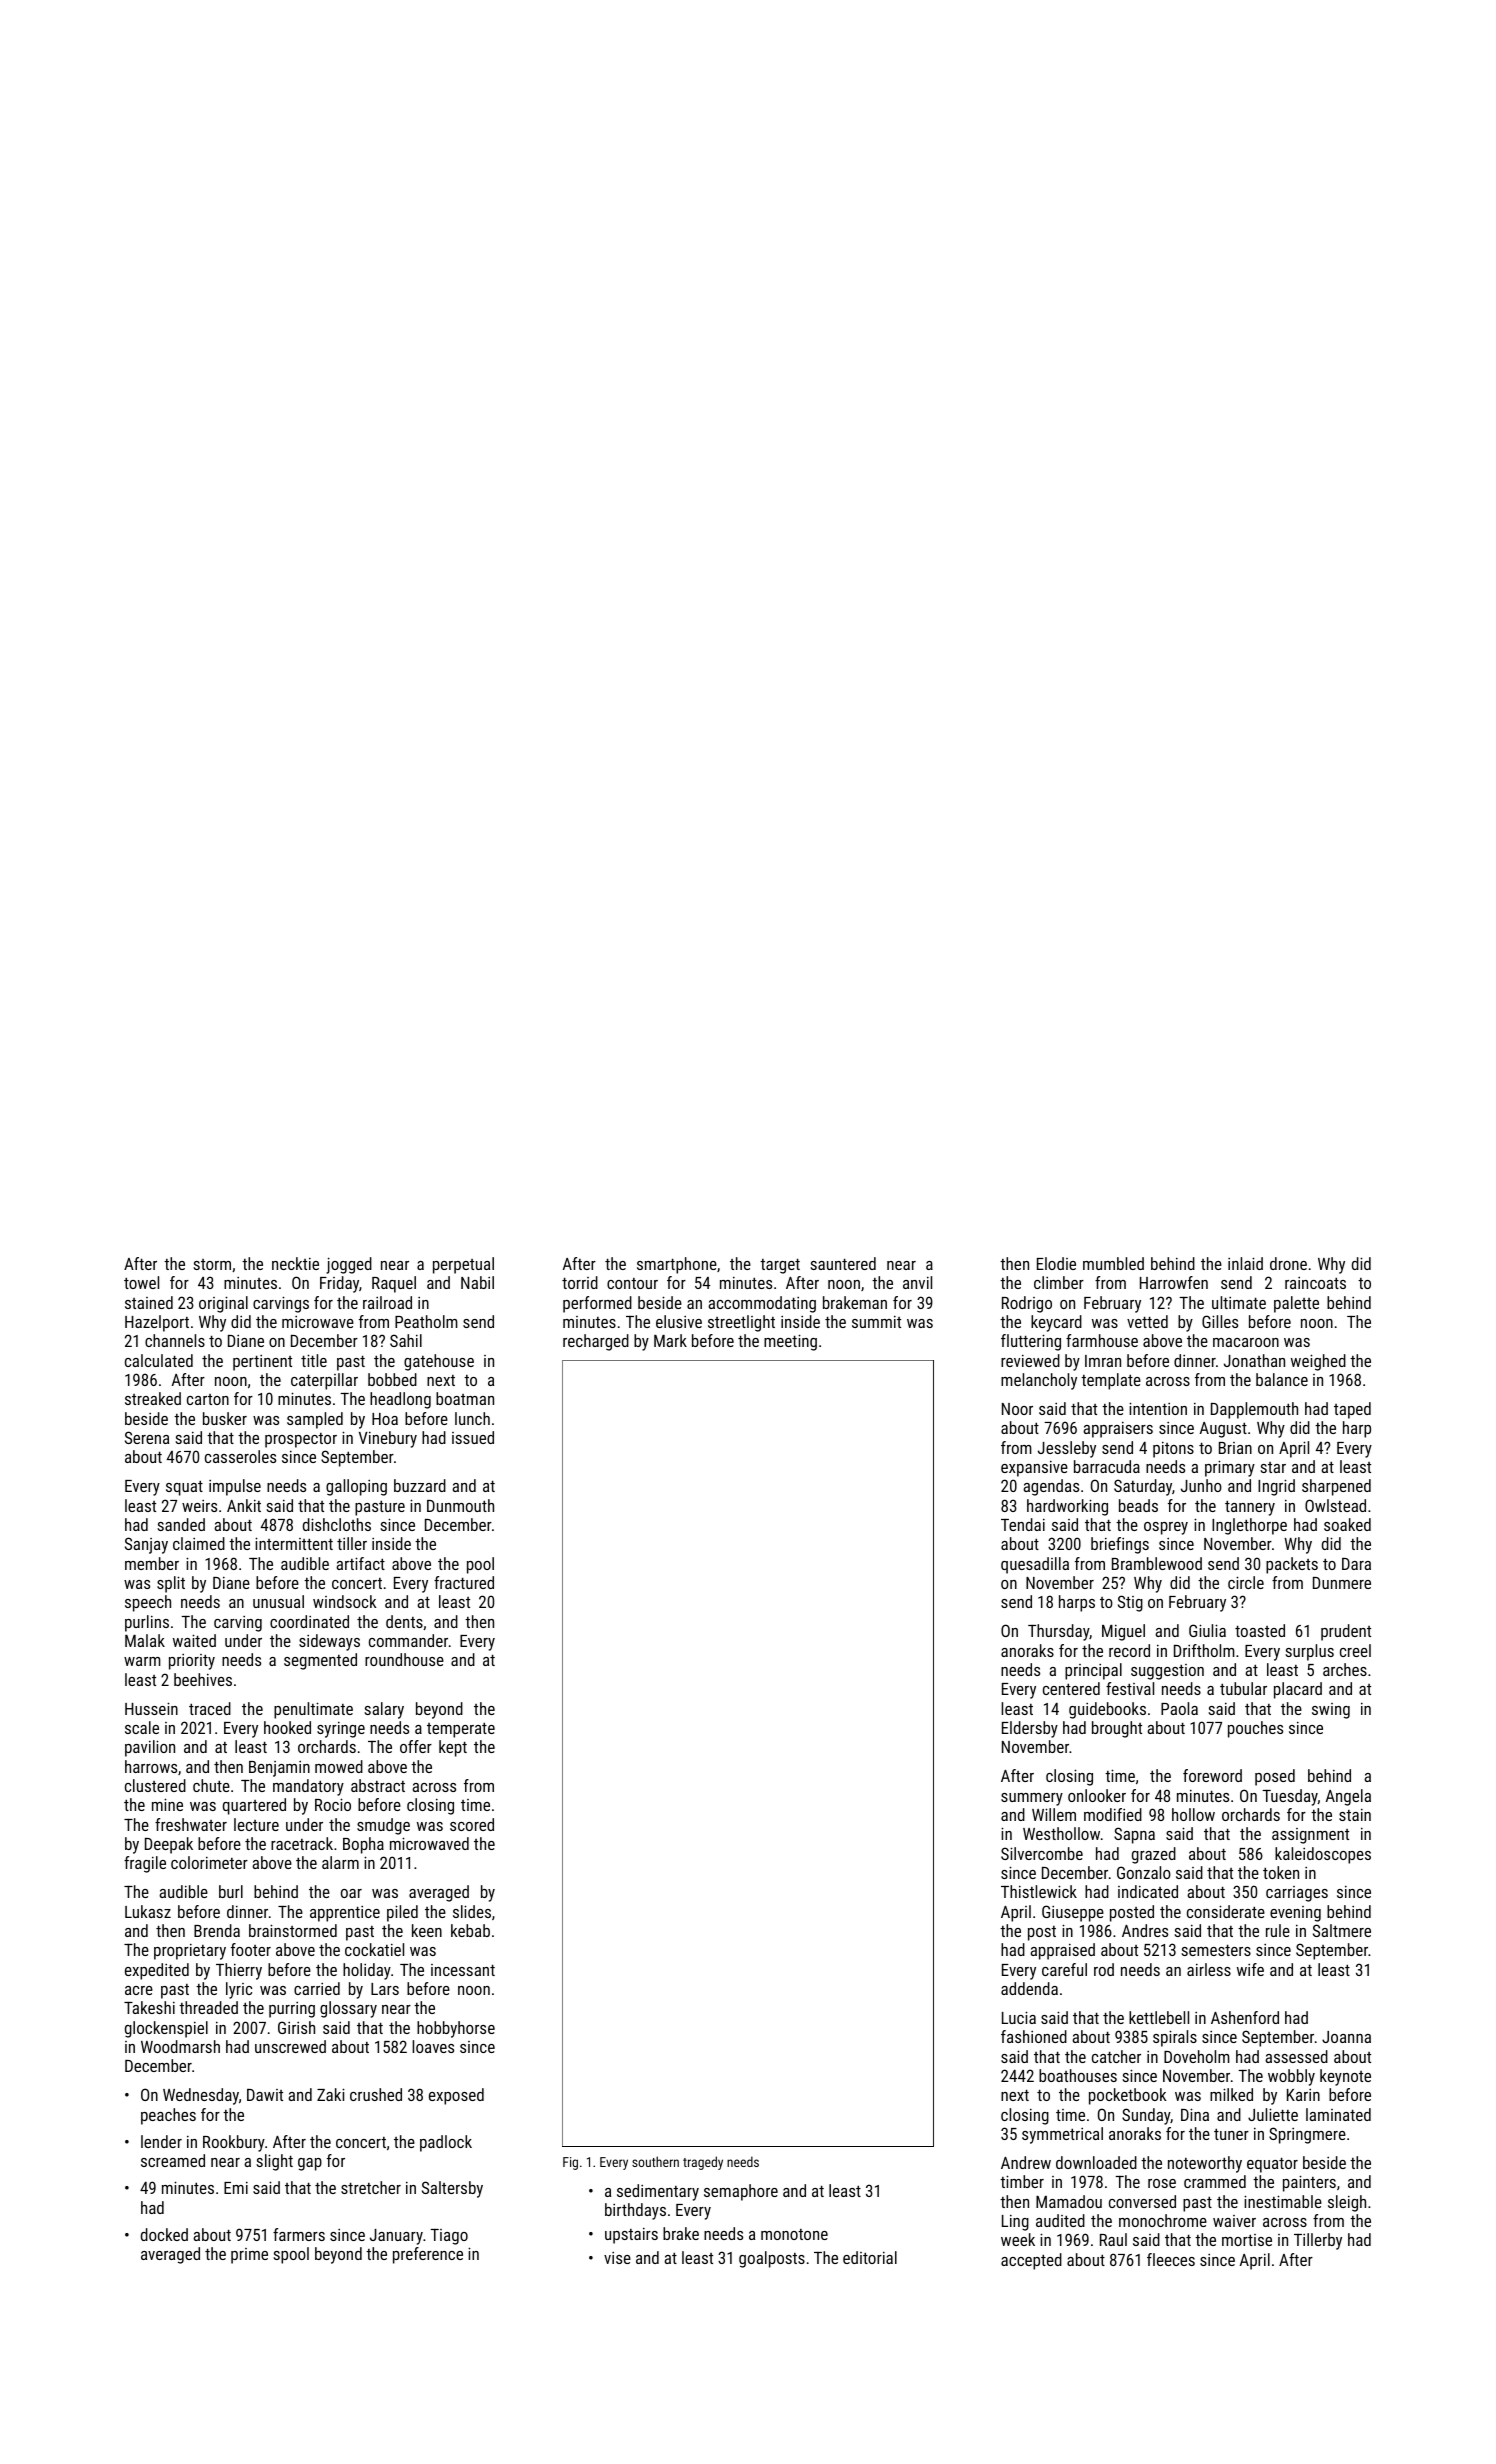 The width and height of the screenshot is (1496, 2464). What do you see at coordinates (384, 1710) in the screenshot?
I see `salary` at bounding box center [384, 1710].
